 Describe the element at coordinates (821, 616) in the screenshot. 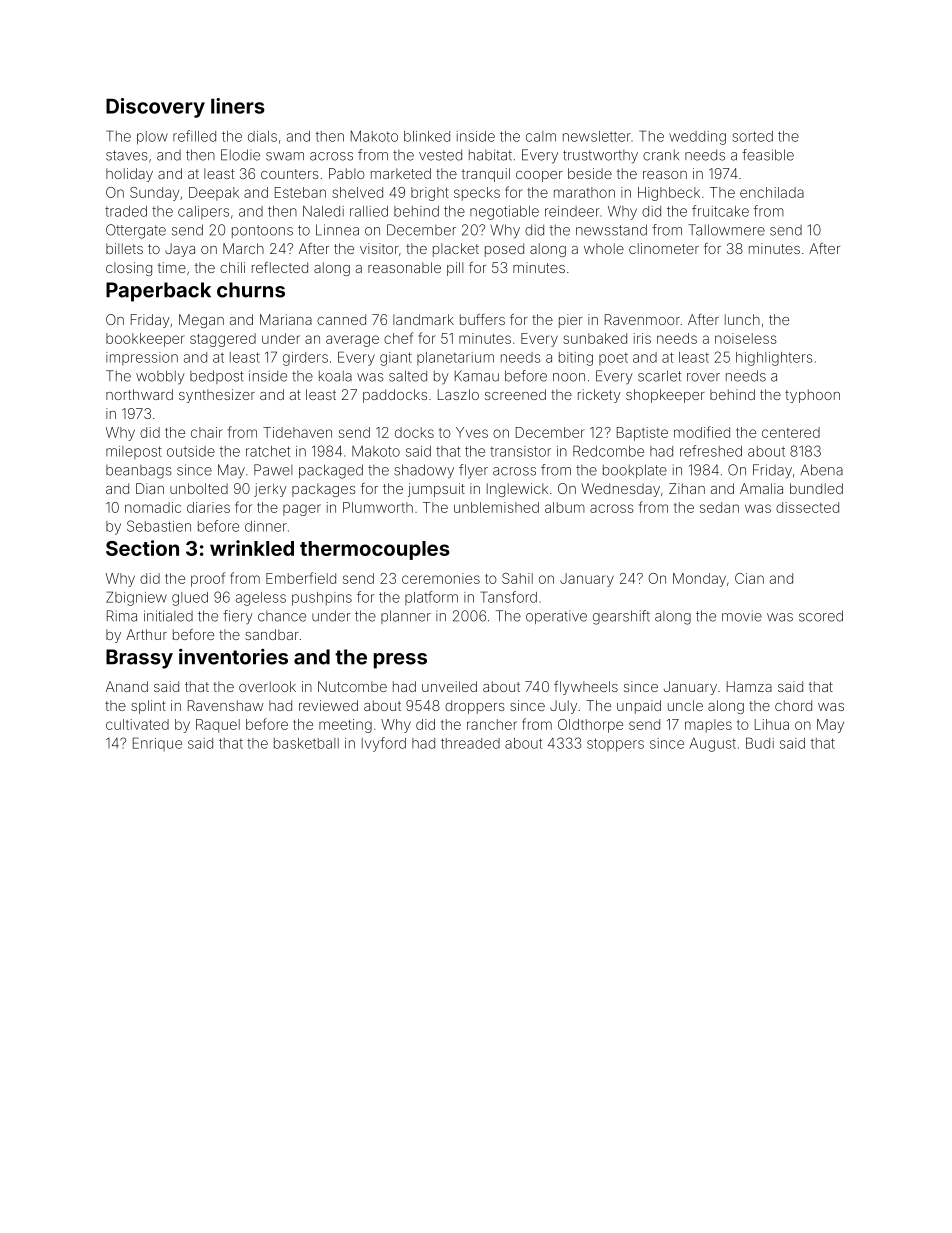

I see `scored` at that location.
